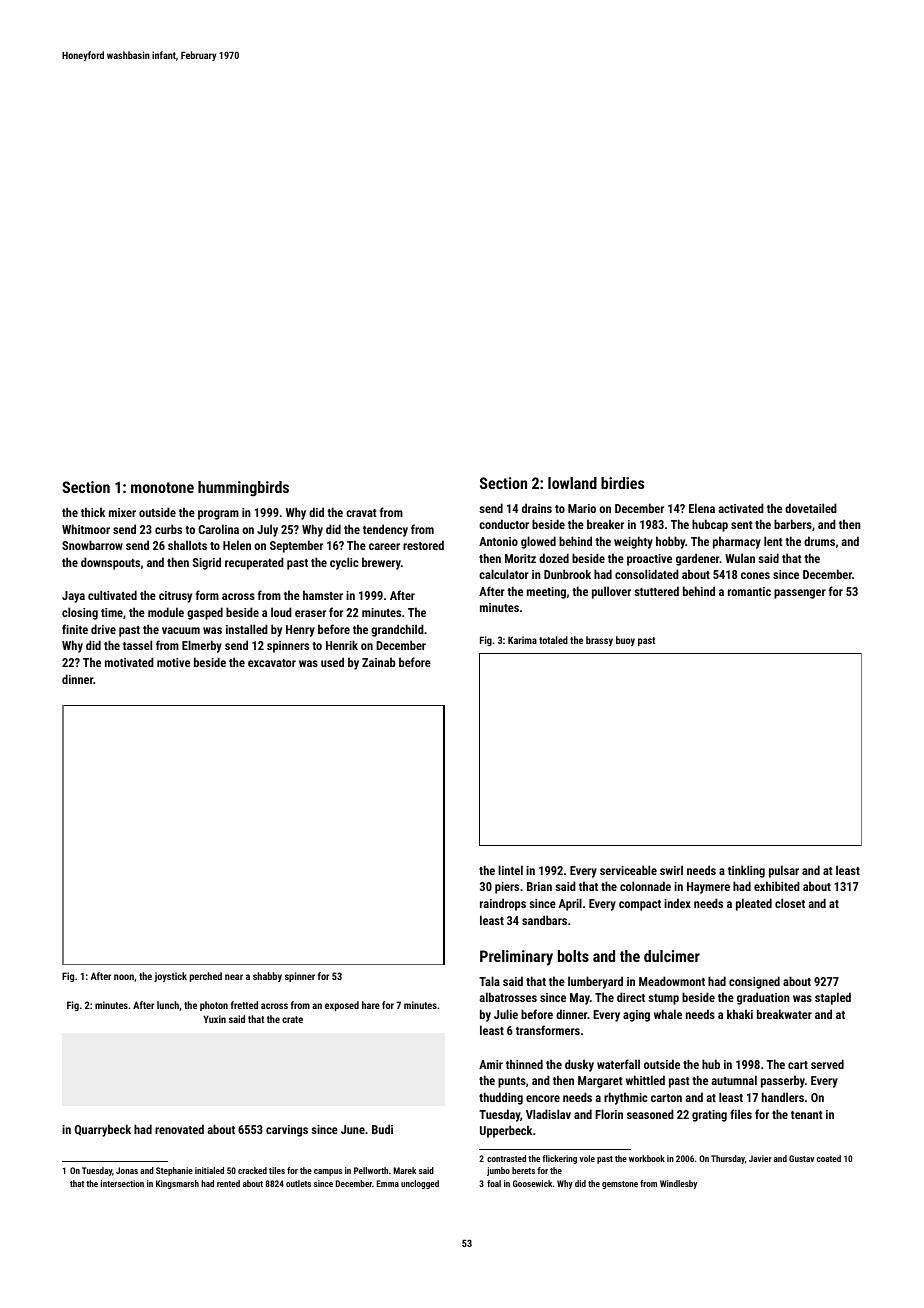 The height and width of the document is (1308, 924). What do you see at coordinates (267, 977) in the document?
I see `shabby` at bounding box center [267, 977].
